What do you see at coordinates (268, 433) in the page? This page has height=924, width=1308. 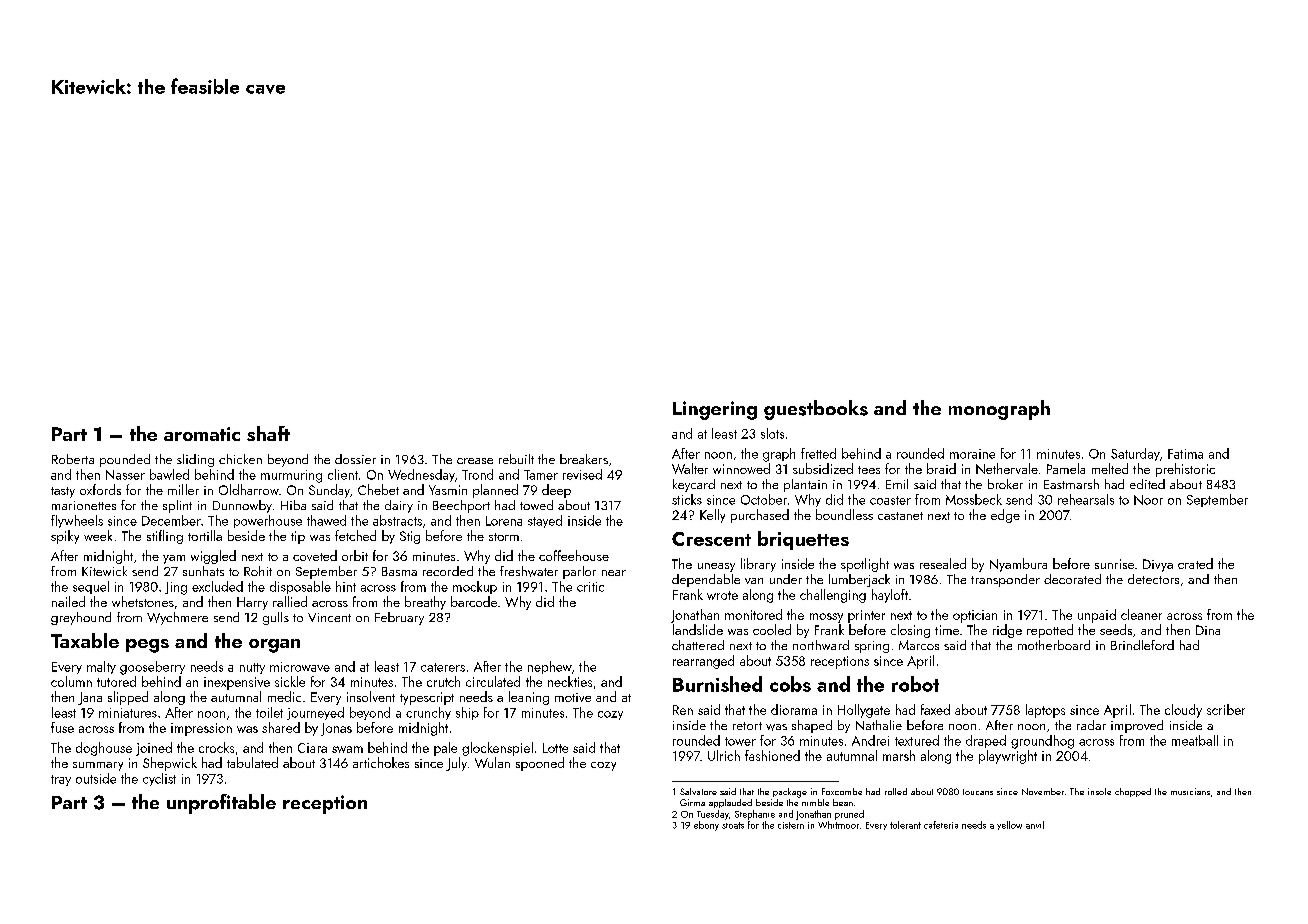 I see `shaft` at bounding box center [268, 433].
